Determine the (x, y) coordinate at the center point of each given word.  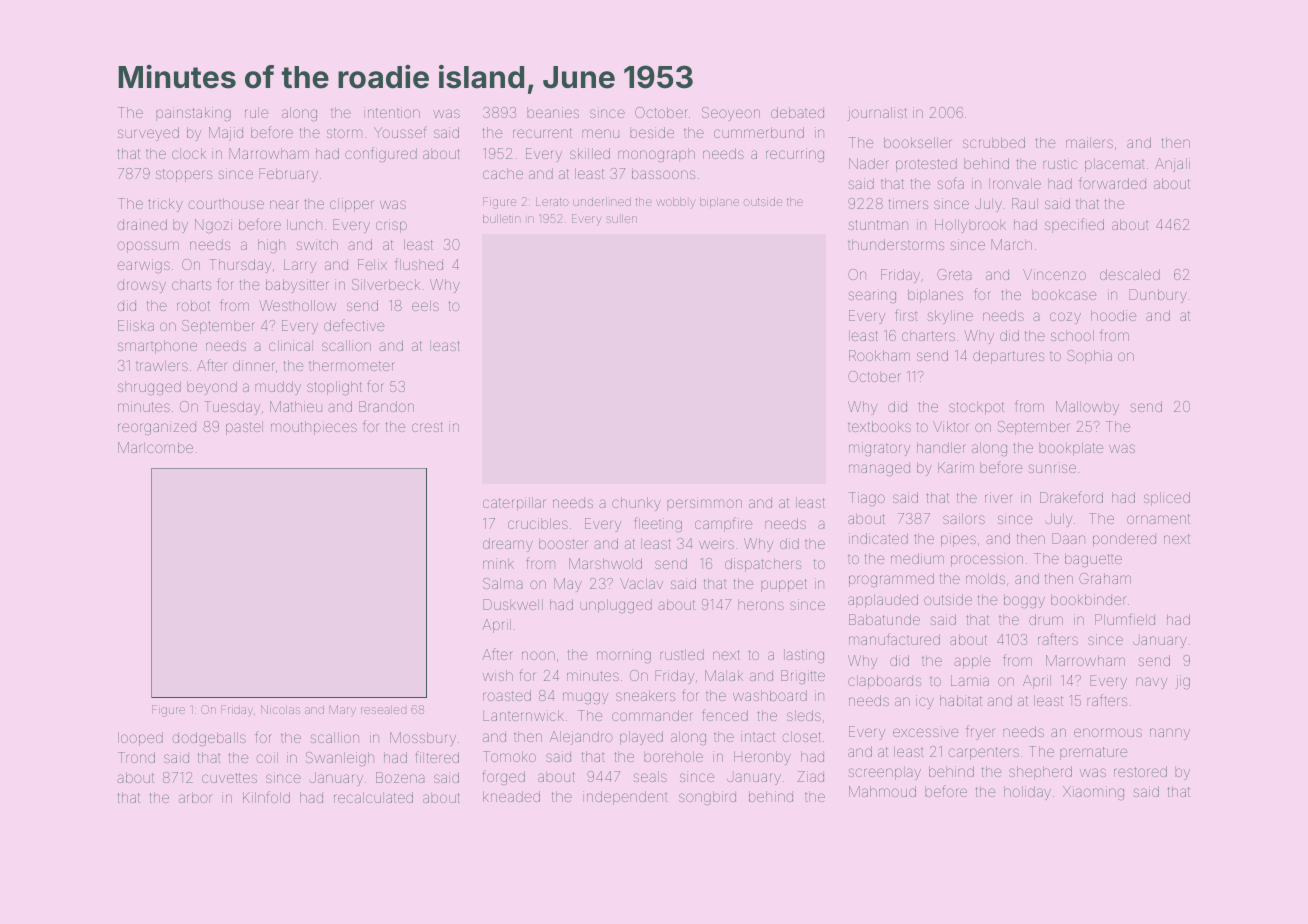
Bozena (400, 777)
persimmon (704, 504)
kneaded (511, 796)
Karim (956, 467)
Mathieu (296, 406)
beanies (553, 112)
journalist (877, 114)
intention (392, 112)
